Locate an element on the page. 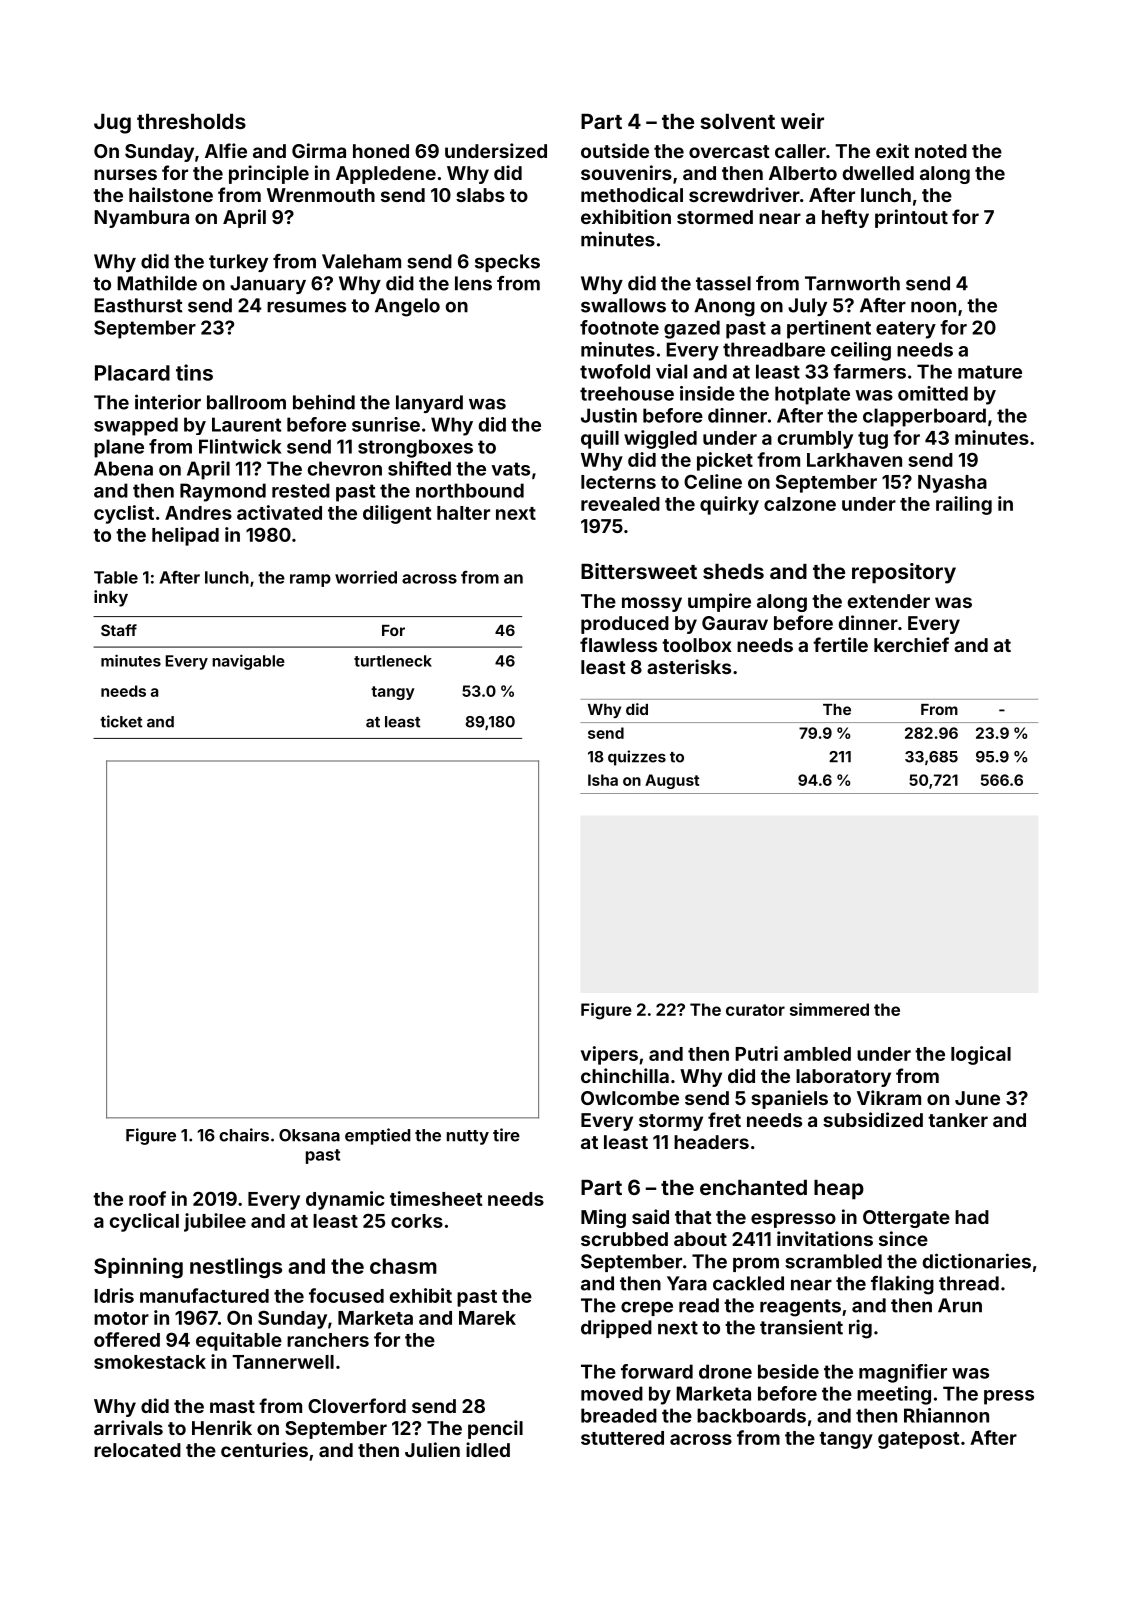 This image has width=1132, height=1601. exit is located at coordinates (892, 150).
